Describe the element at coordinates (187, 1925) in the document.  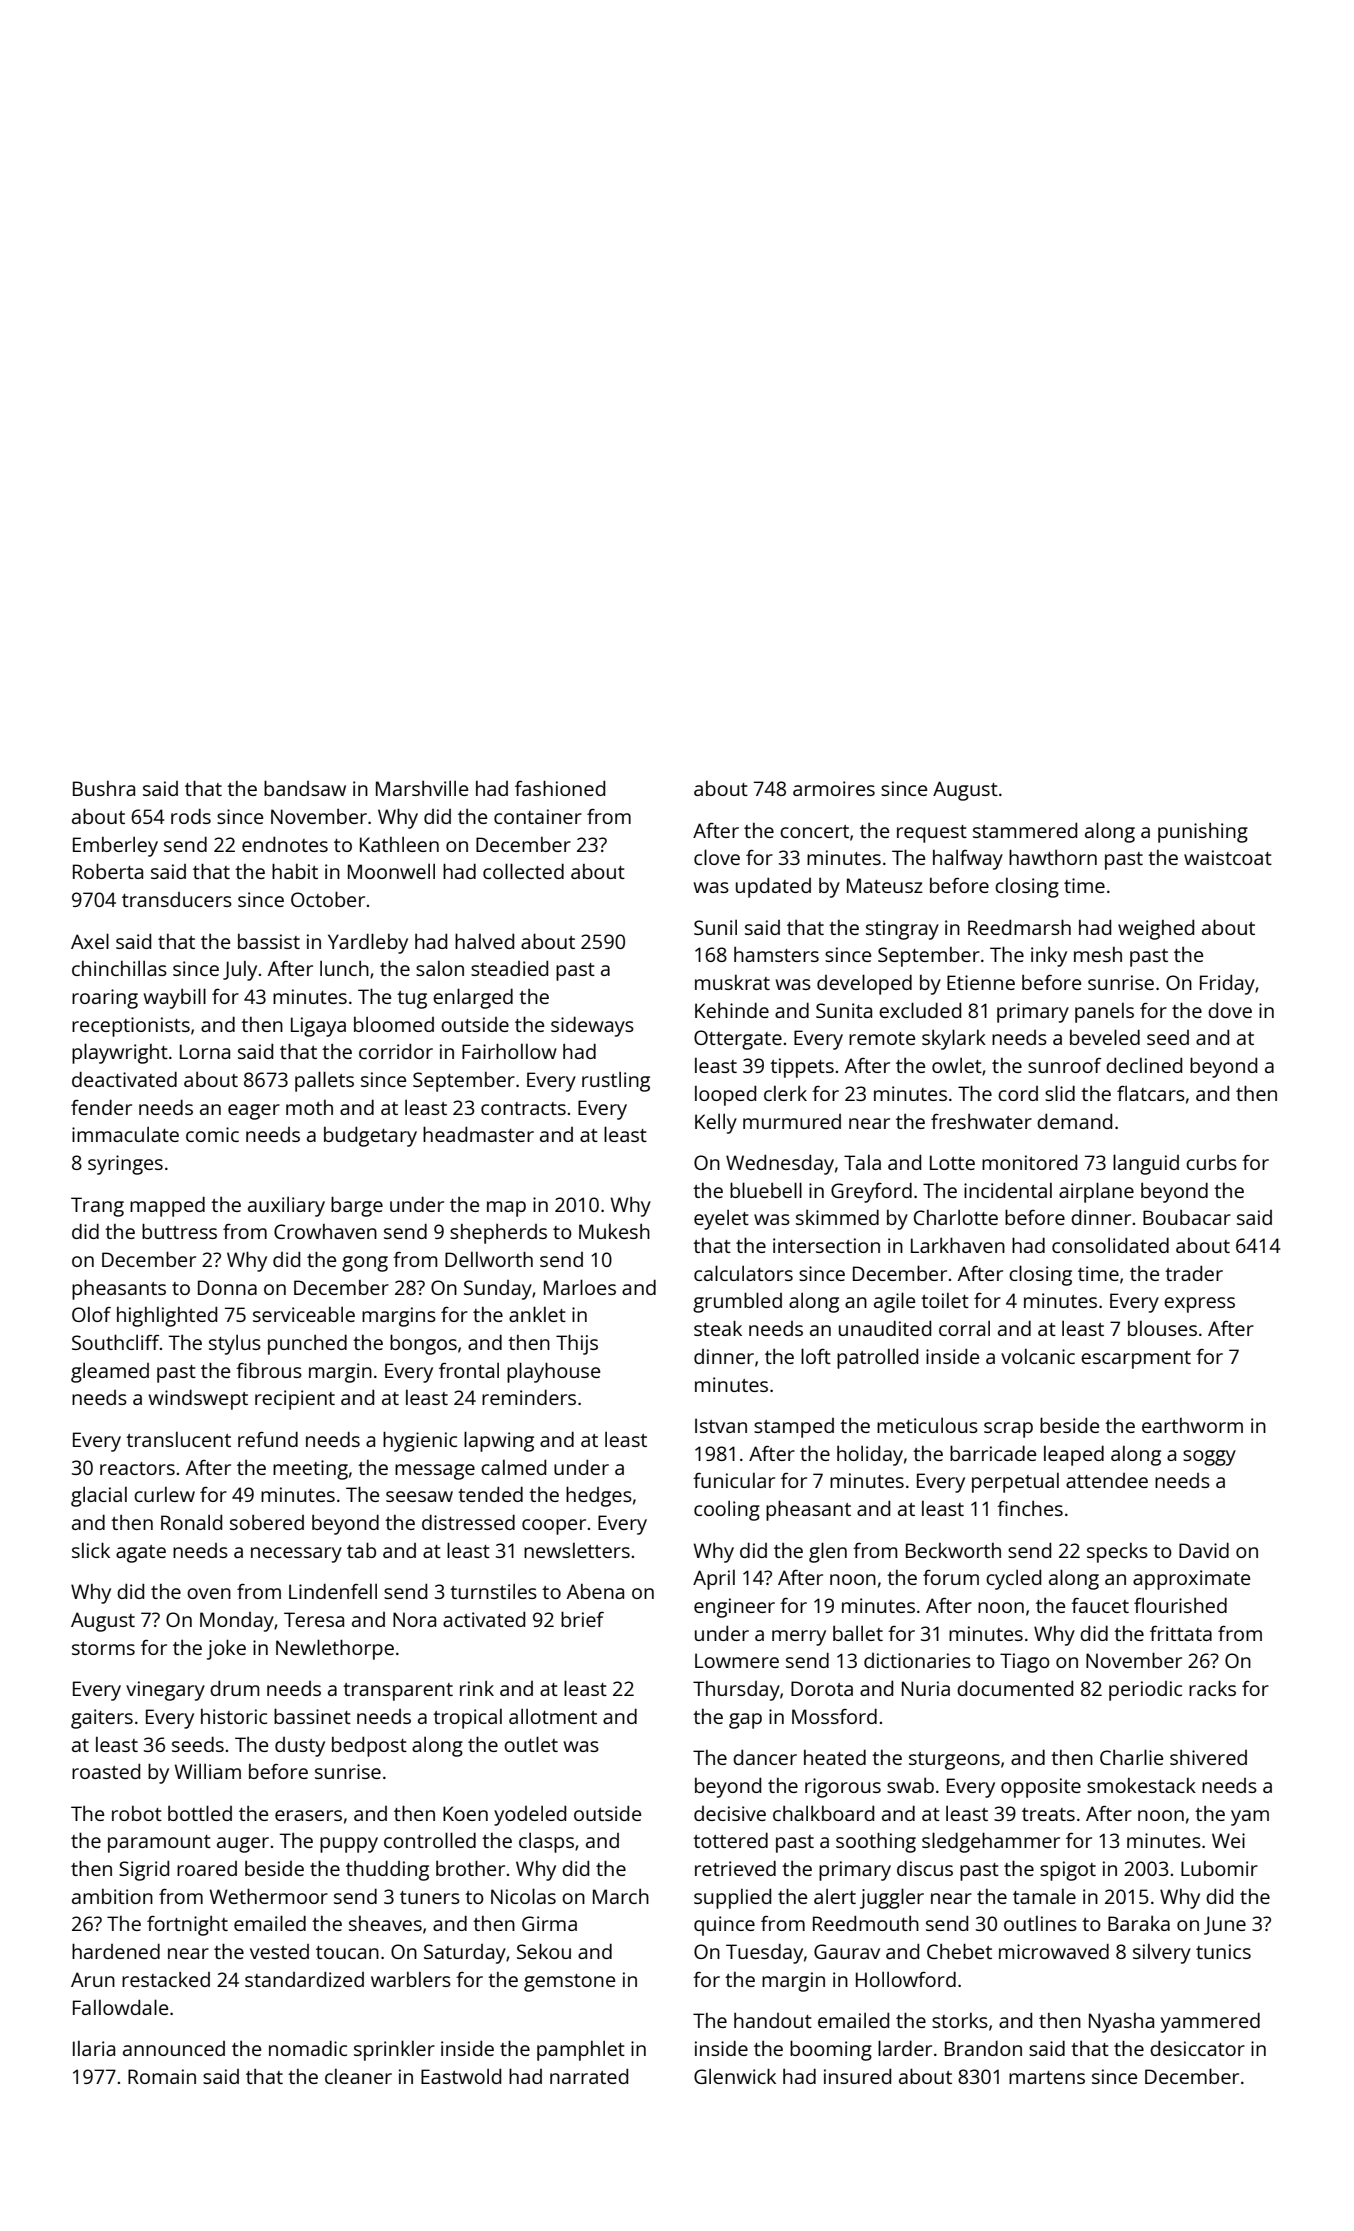
I see `fortnight` at that location.
